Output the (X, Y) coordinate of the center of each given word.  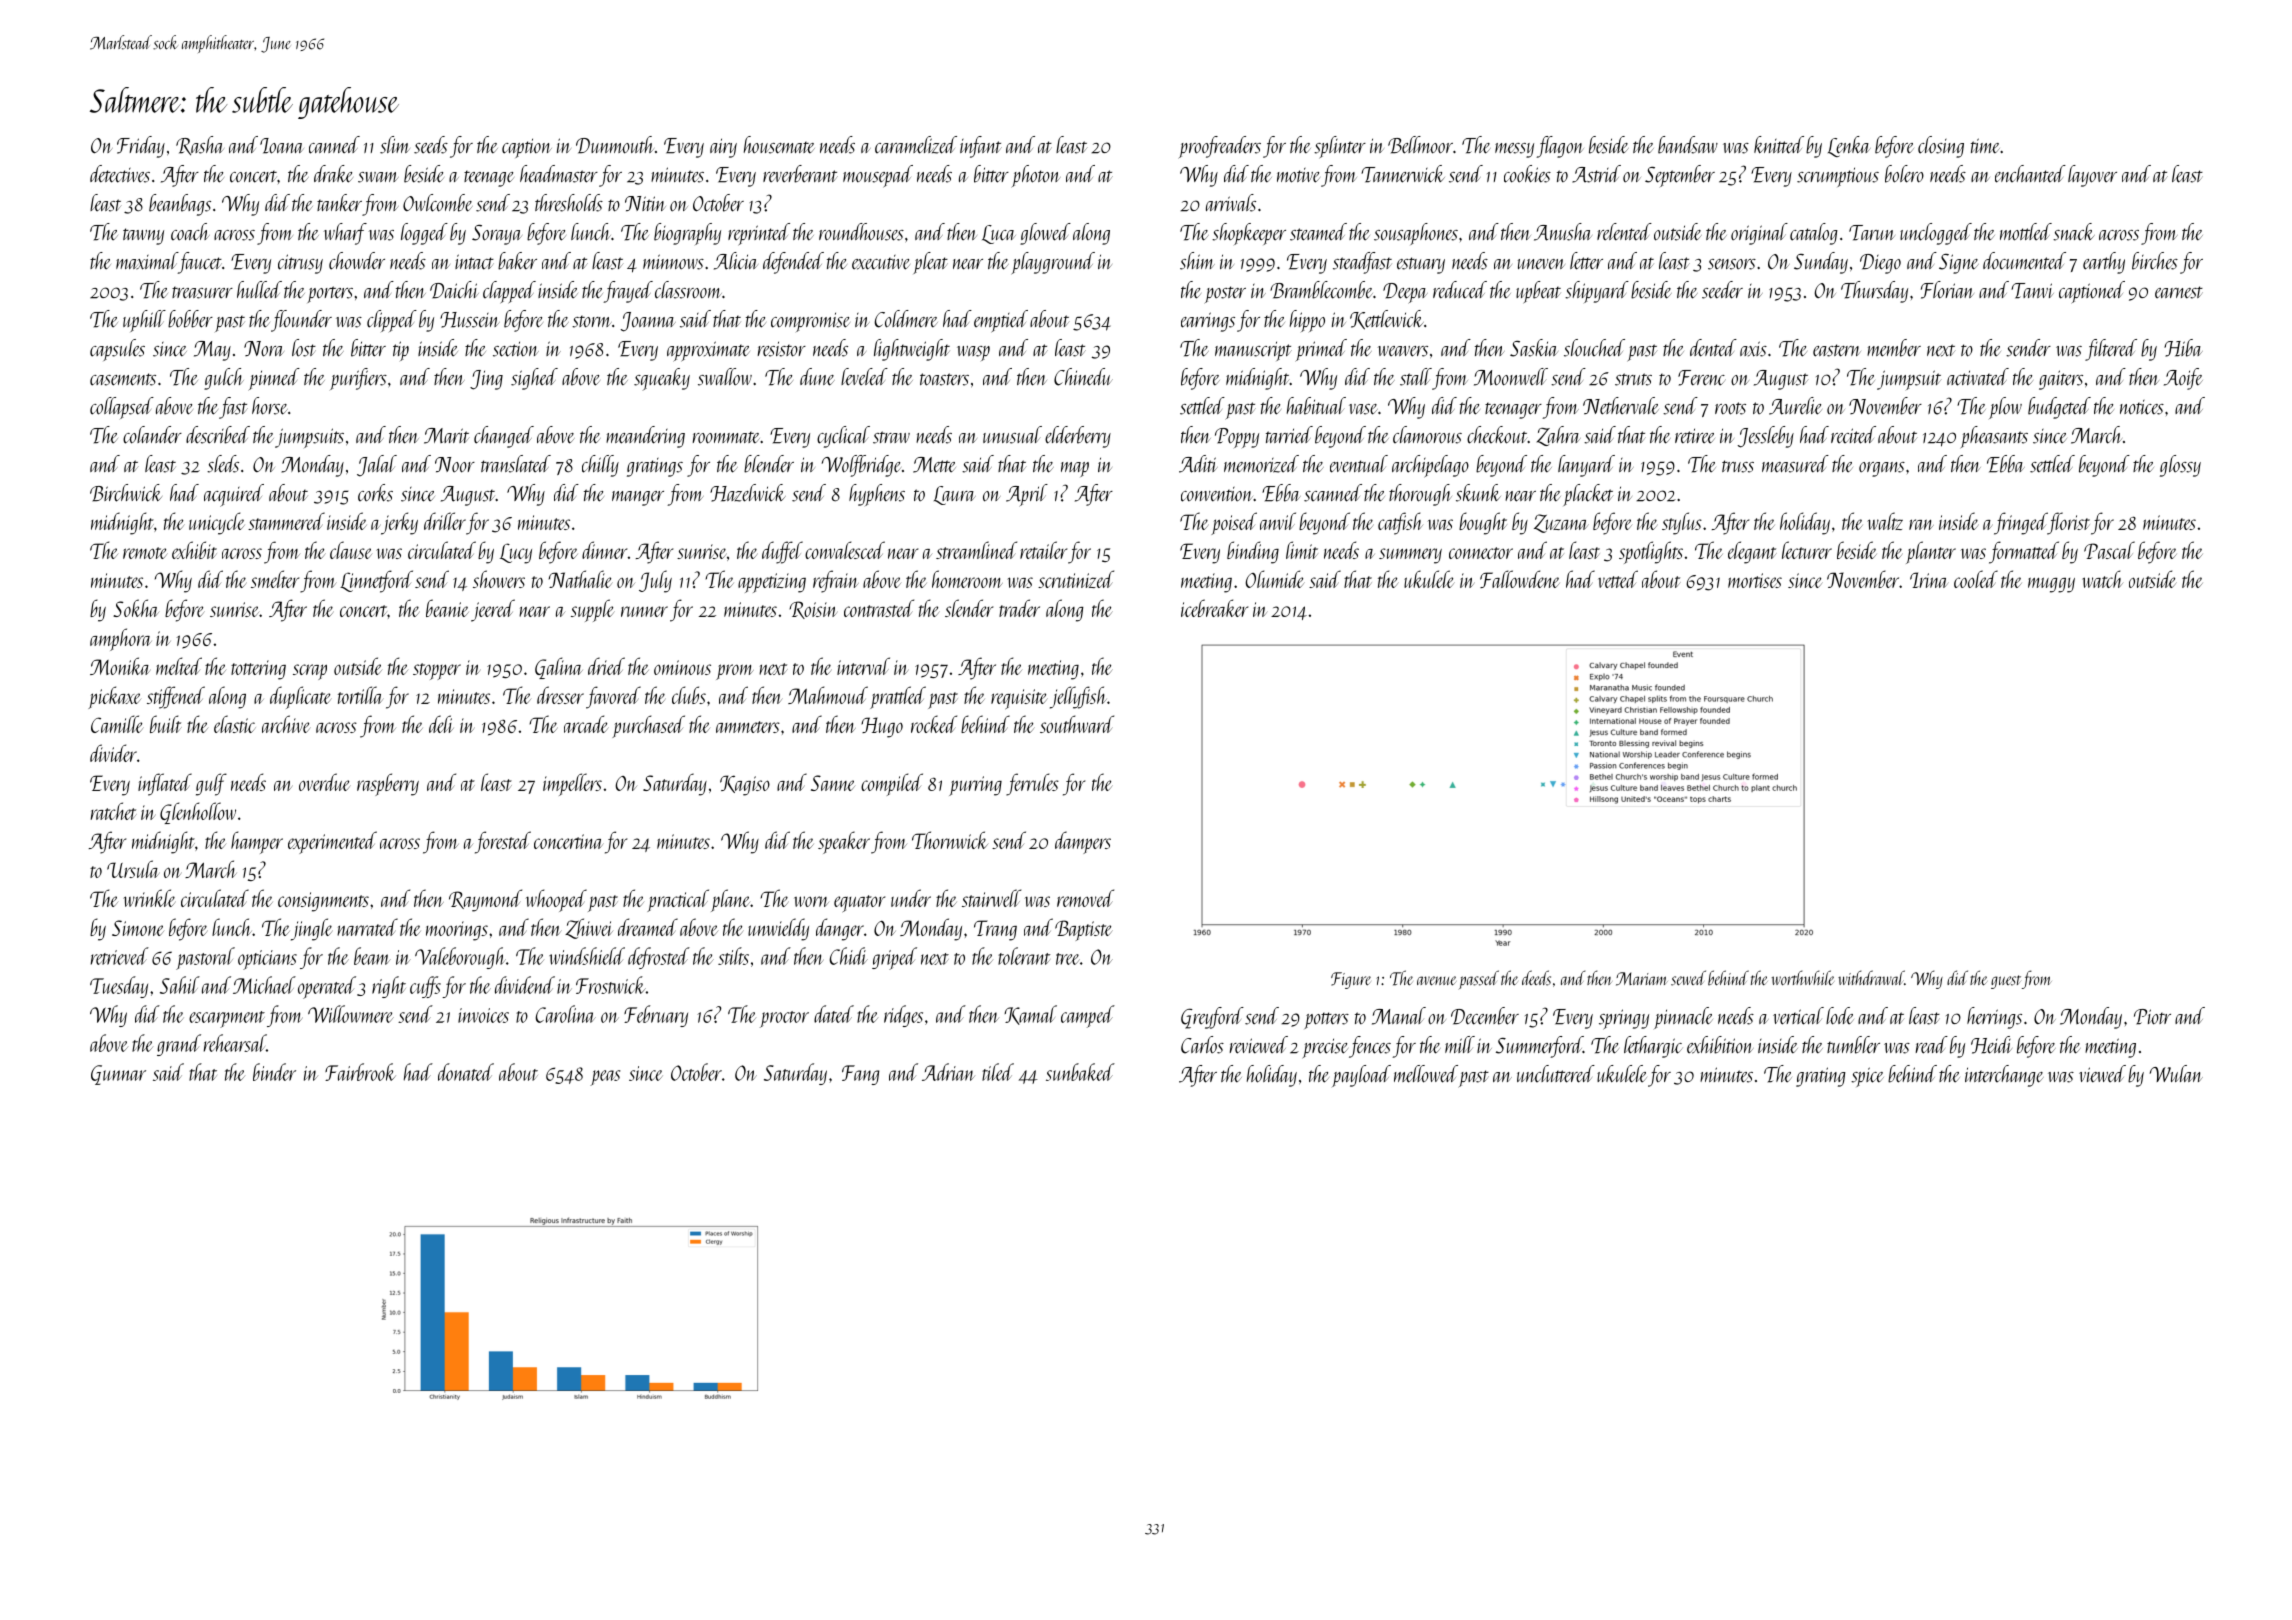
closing (1941, 147)
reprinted (759, 234)
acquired (234, 495)
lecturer (1807, 550)
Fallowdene (1520, 579)
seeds (431, 145)
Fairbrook (360, 1072)
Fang (860, 1075)
